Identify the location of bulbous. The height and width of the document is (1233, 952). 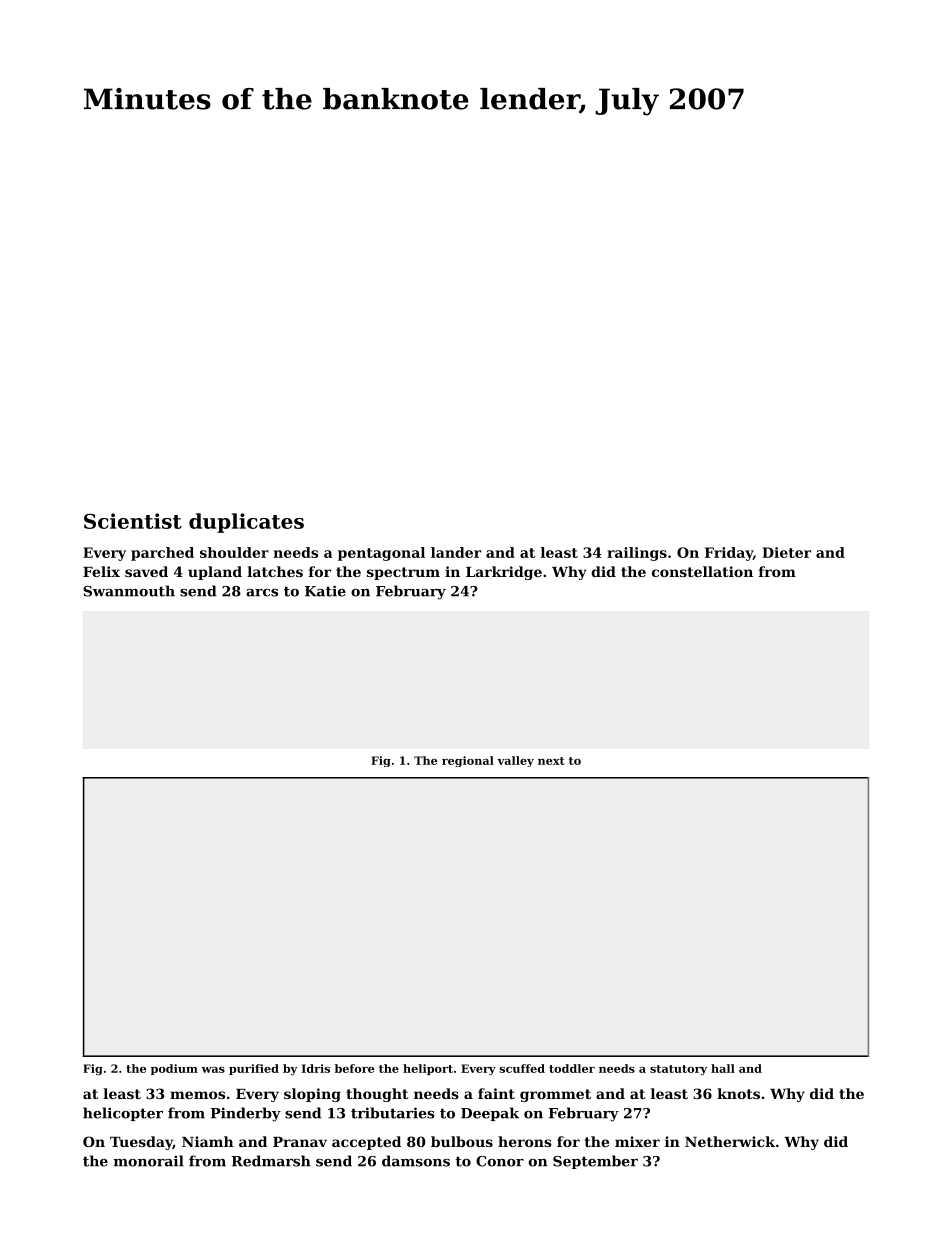
(462, 1141).
